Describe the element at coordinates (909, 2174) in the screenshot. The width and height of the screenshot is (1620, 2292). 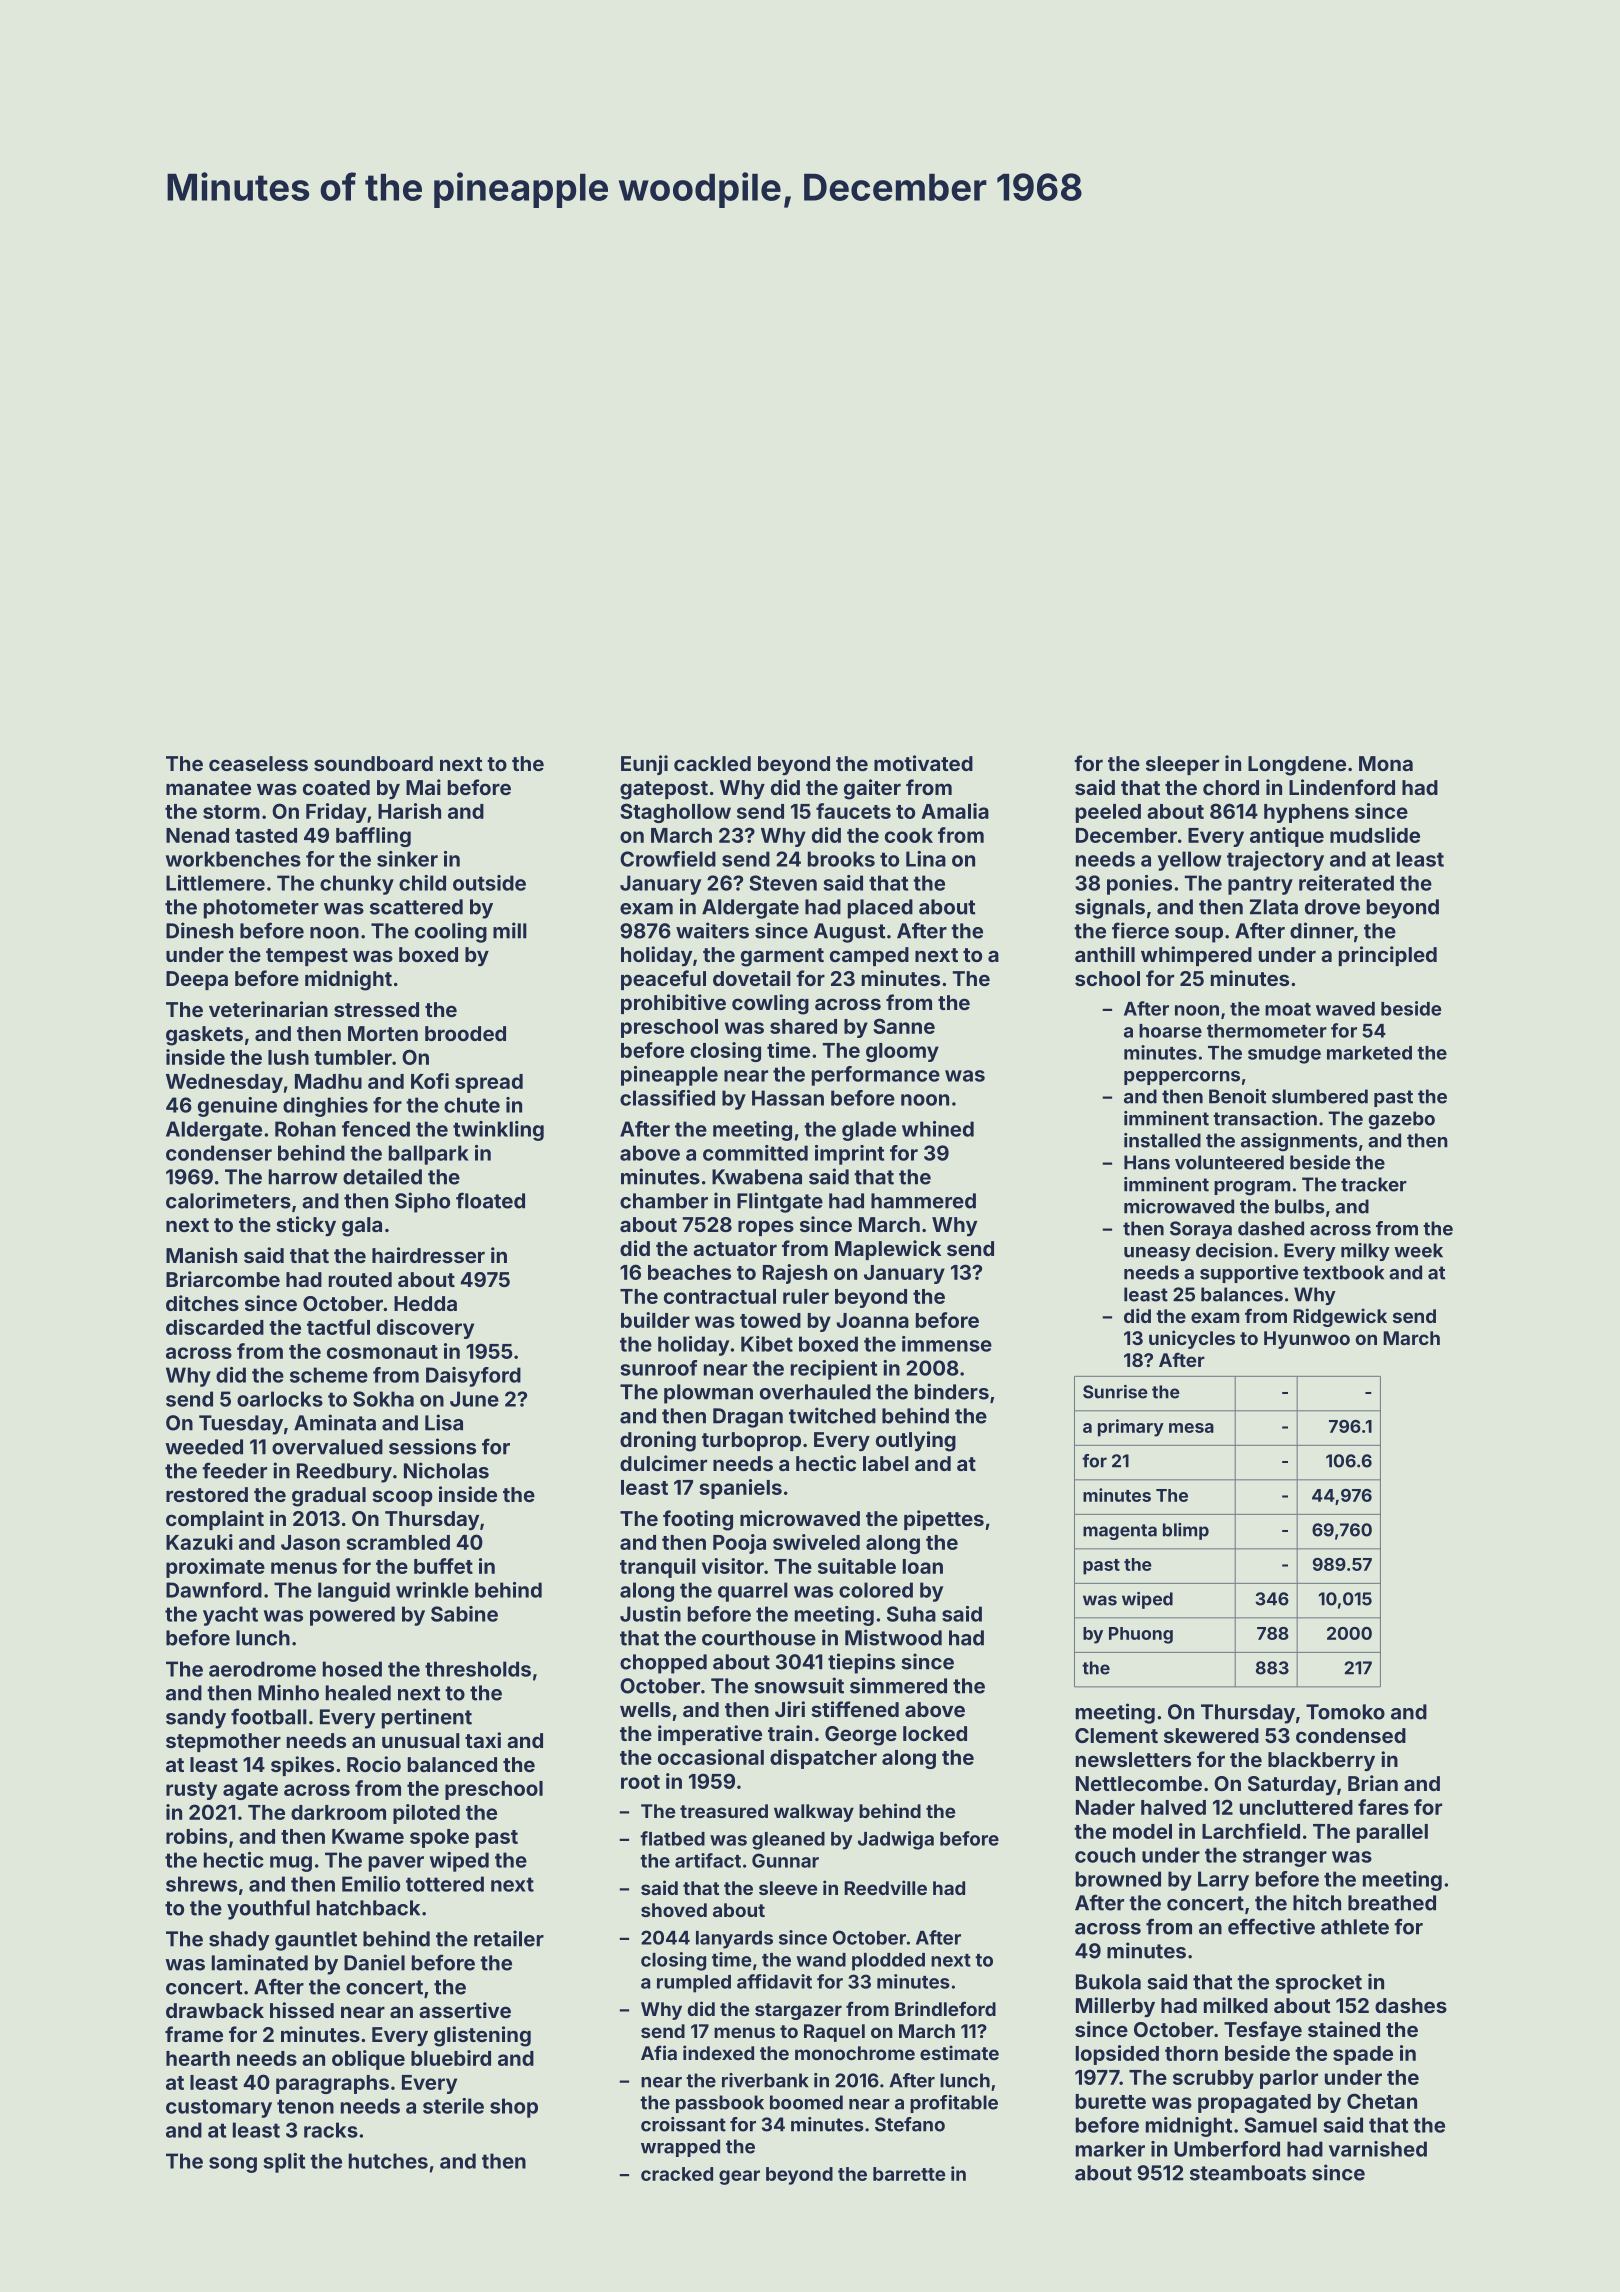
I see `barrette` at that location.
